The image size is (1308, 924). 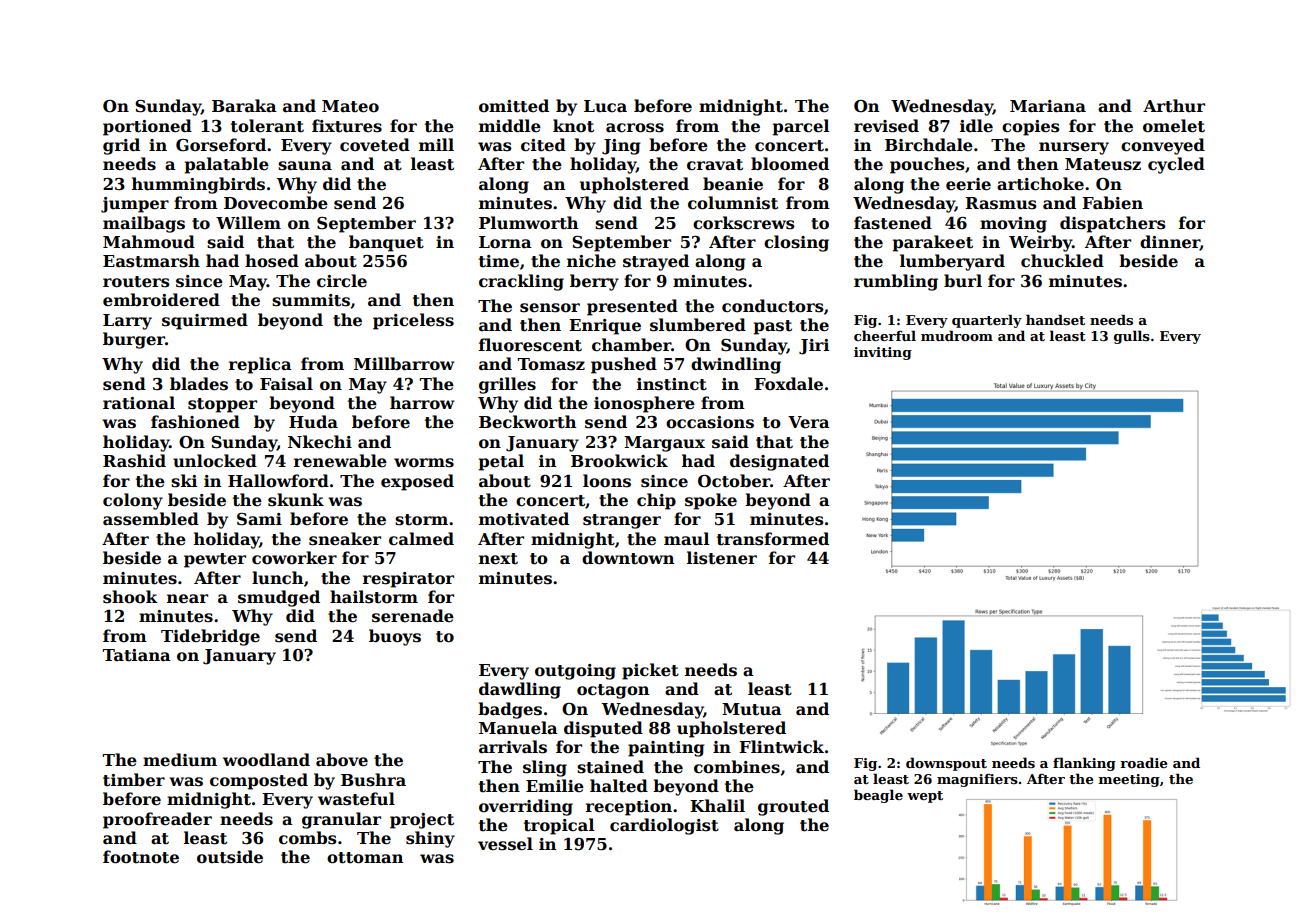 What do you see at coordinates (1132, 337) in the screenshot?
I see `gulls` at bounding box center [1132, 337].
